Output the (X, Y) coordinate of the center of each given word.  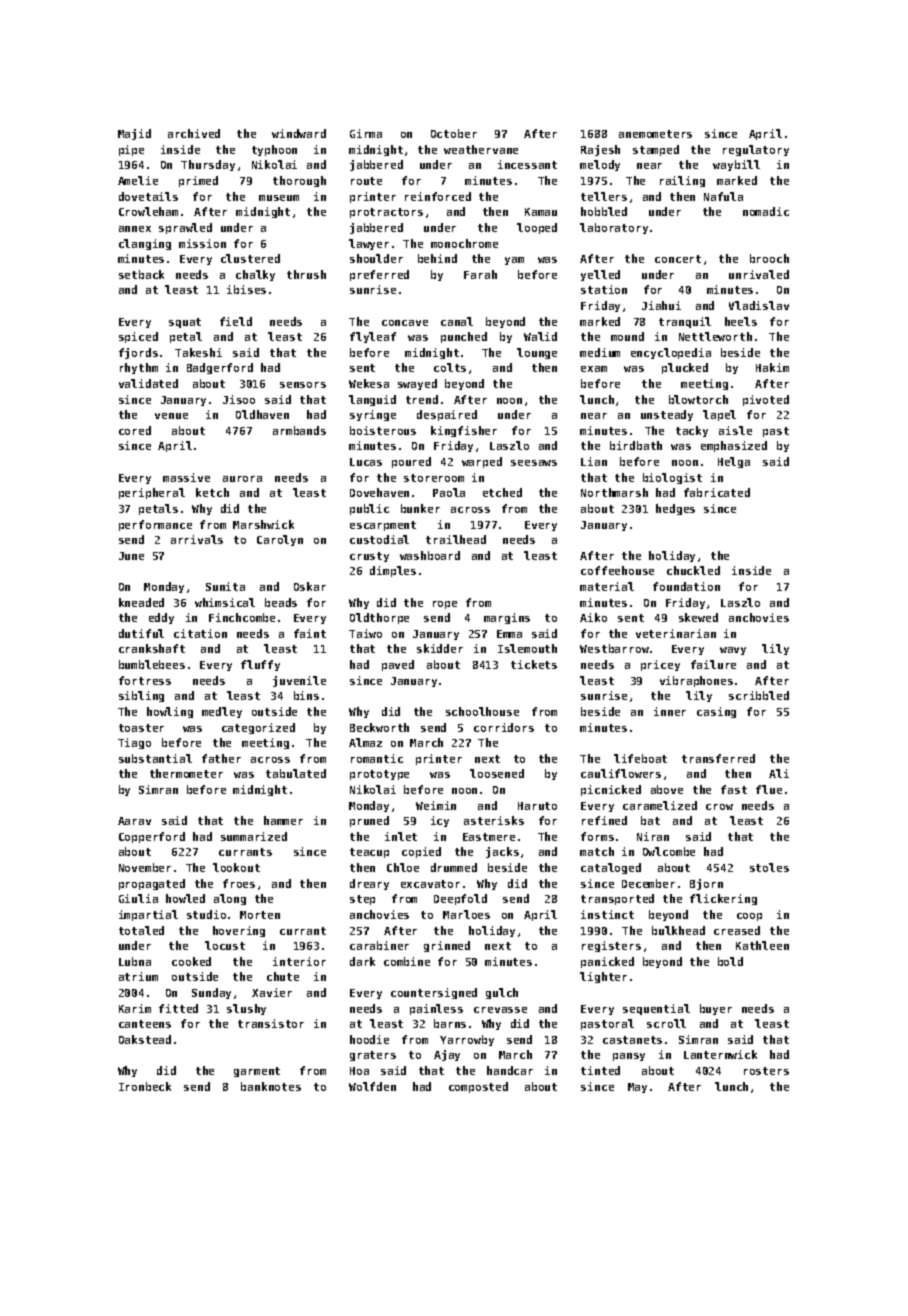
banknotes (271, 1086)
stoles (769, 867)
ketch (212, 492)
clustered (250, 258)
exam (594, 369)
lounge (537, 353)
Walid (540, 336)
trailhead (456, 539)
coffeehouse (617, 570)
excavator (430, 884)
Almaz (365, 742)
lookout (236, 867)
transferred (718, 758)
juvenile (299, 681)
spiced (138, 337)
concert (678, 259)
